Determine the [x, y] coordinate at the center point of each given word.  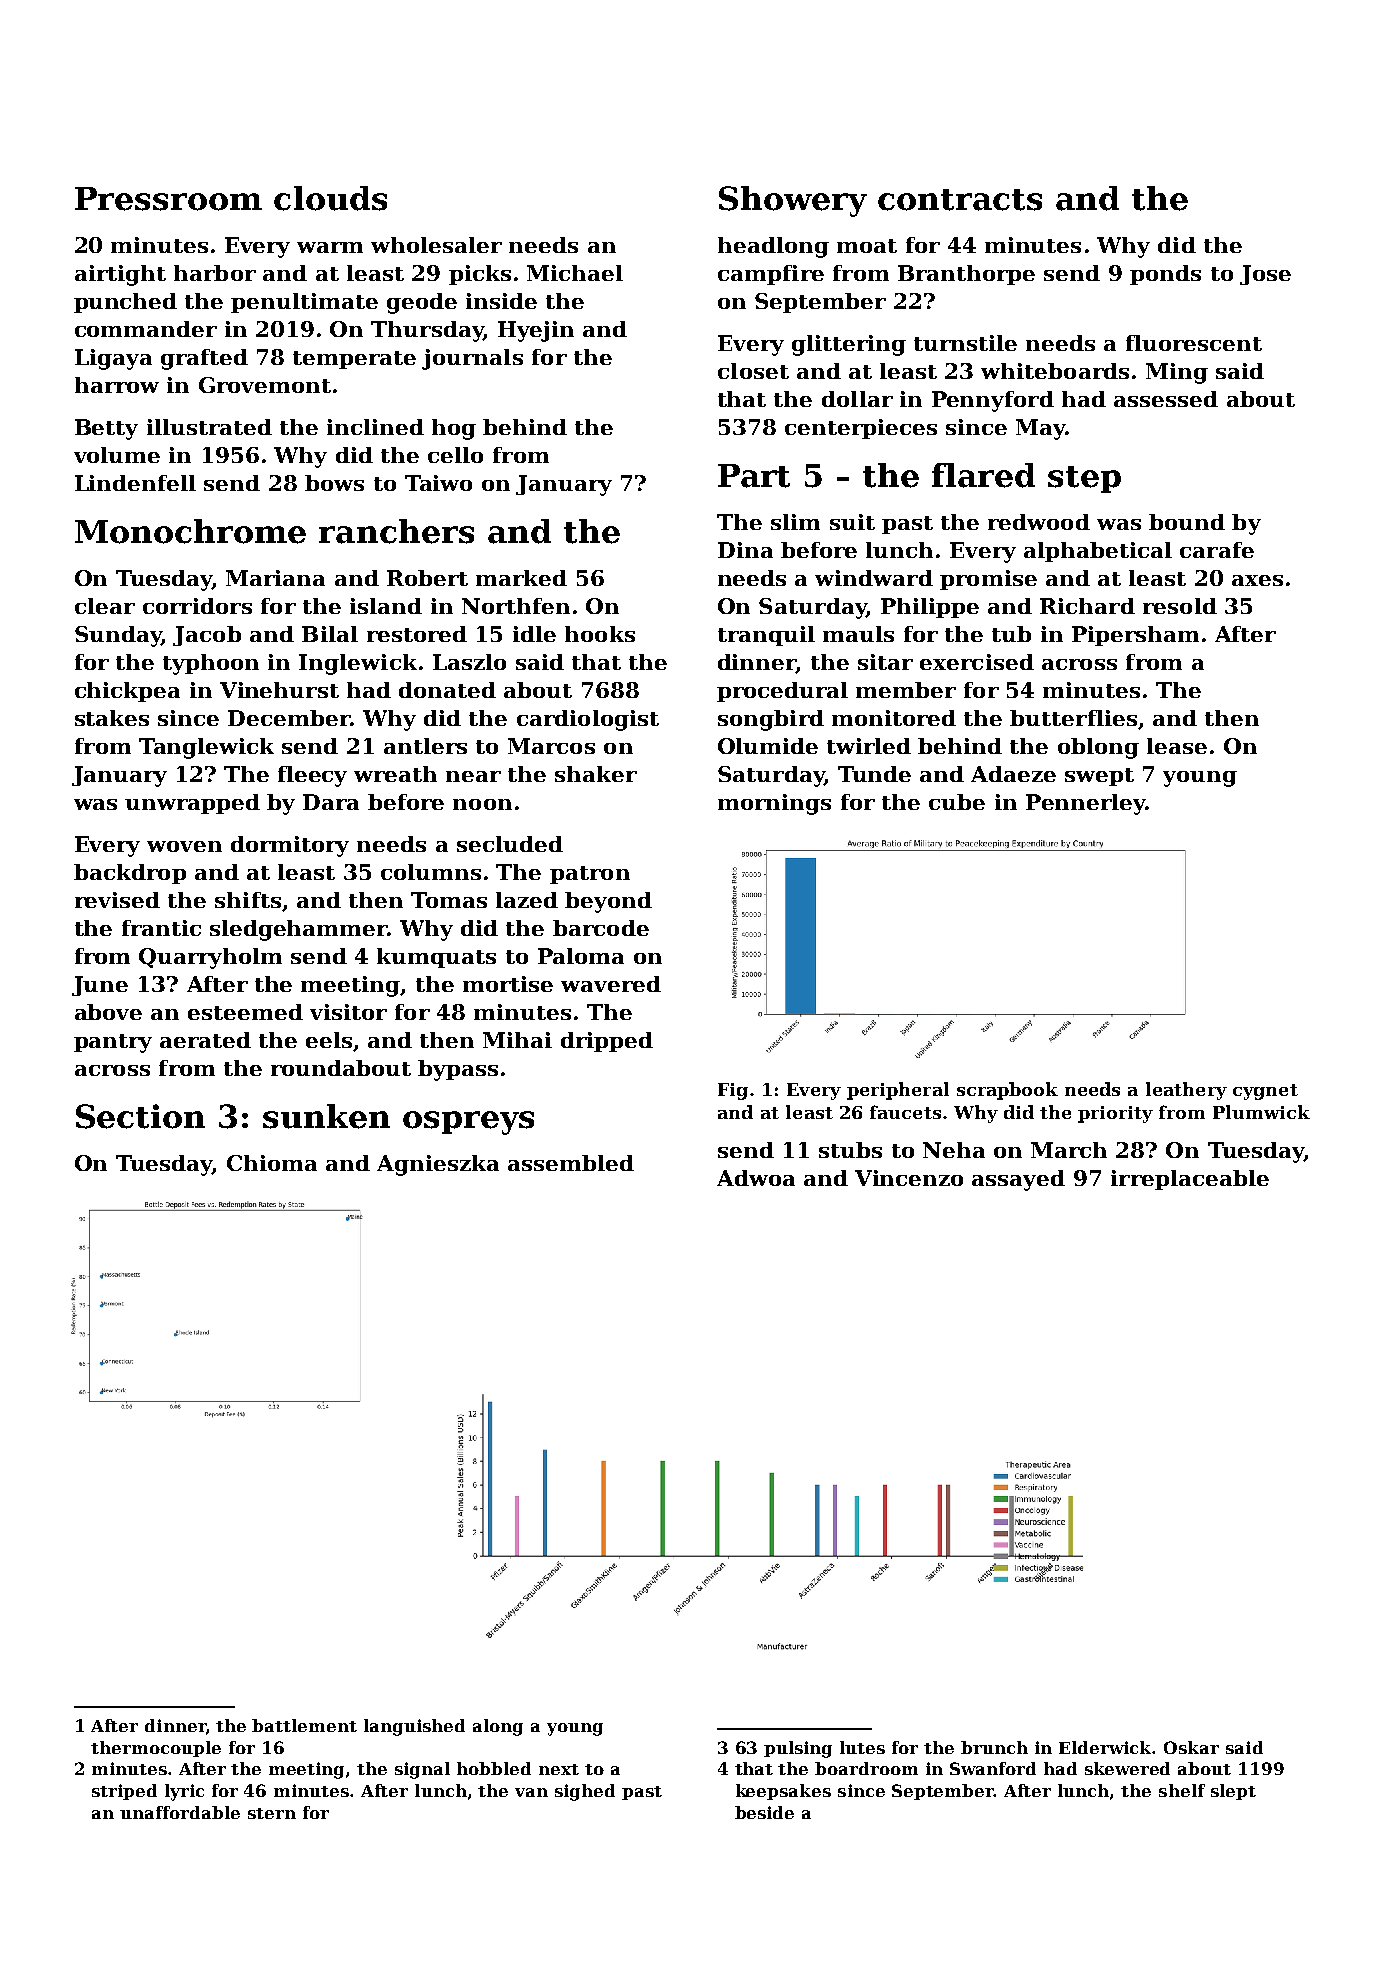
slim [795, 522]
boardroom [866, 1768]
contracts [960, 200]
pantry [113, 1043]
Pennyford [993, 401]
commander [146, 329]
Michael [575, 273]
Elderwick [1106, 1747]
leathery [1186, 1091]
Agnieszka [438, 1165]
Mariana [275, 578]
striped [124, 1792]
